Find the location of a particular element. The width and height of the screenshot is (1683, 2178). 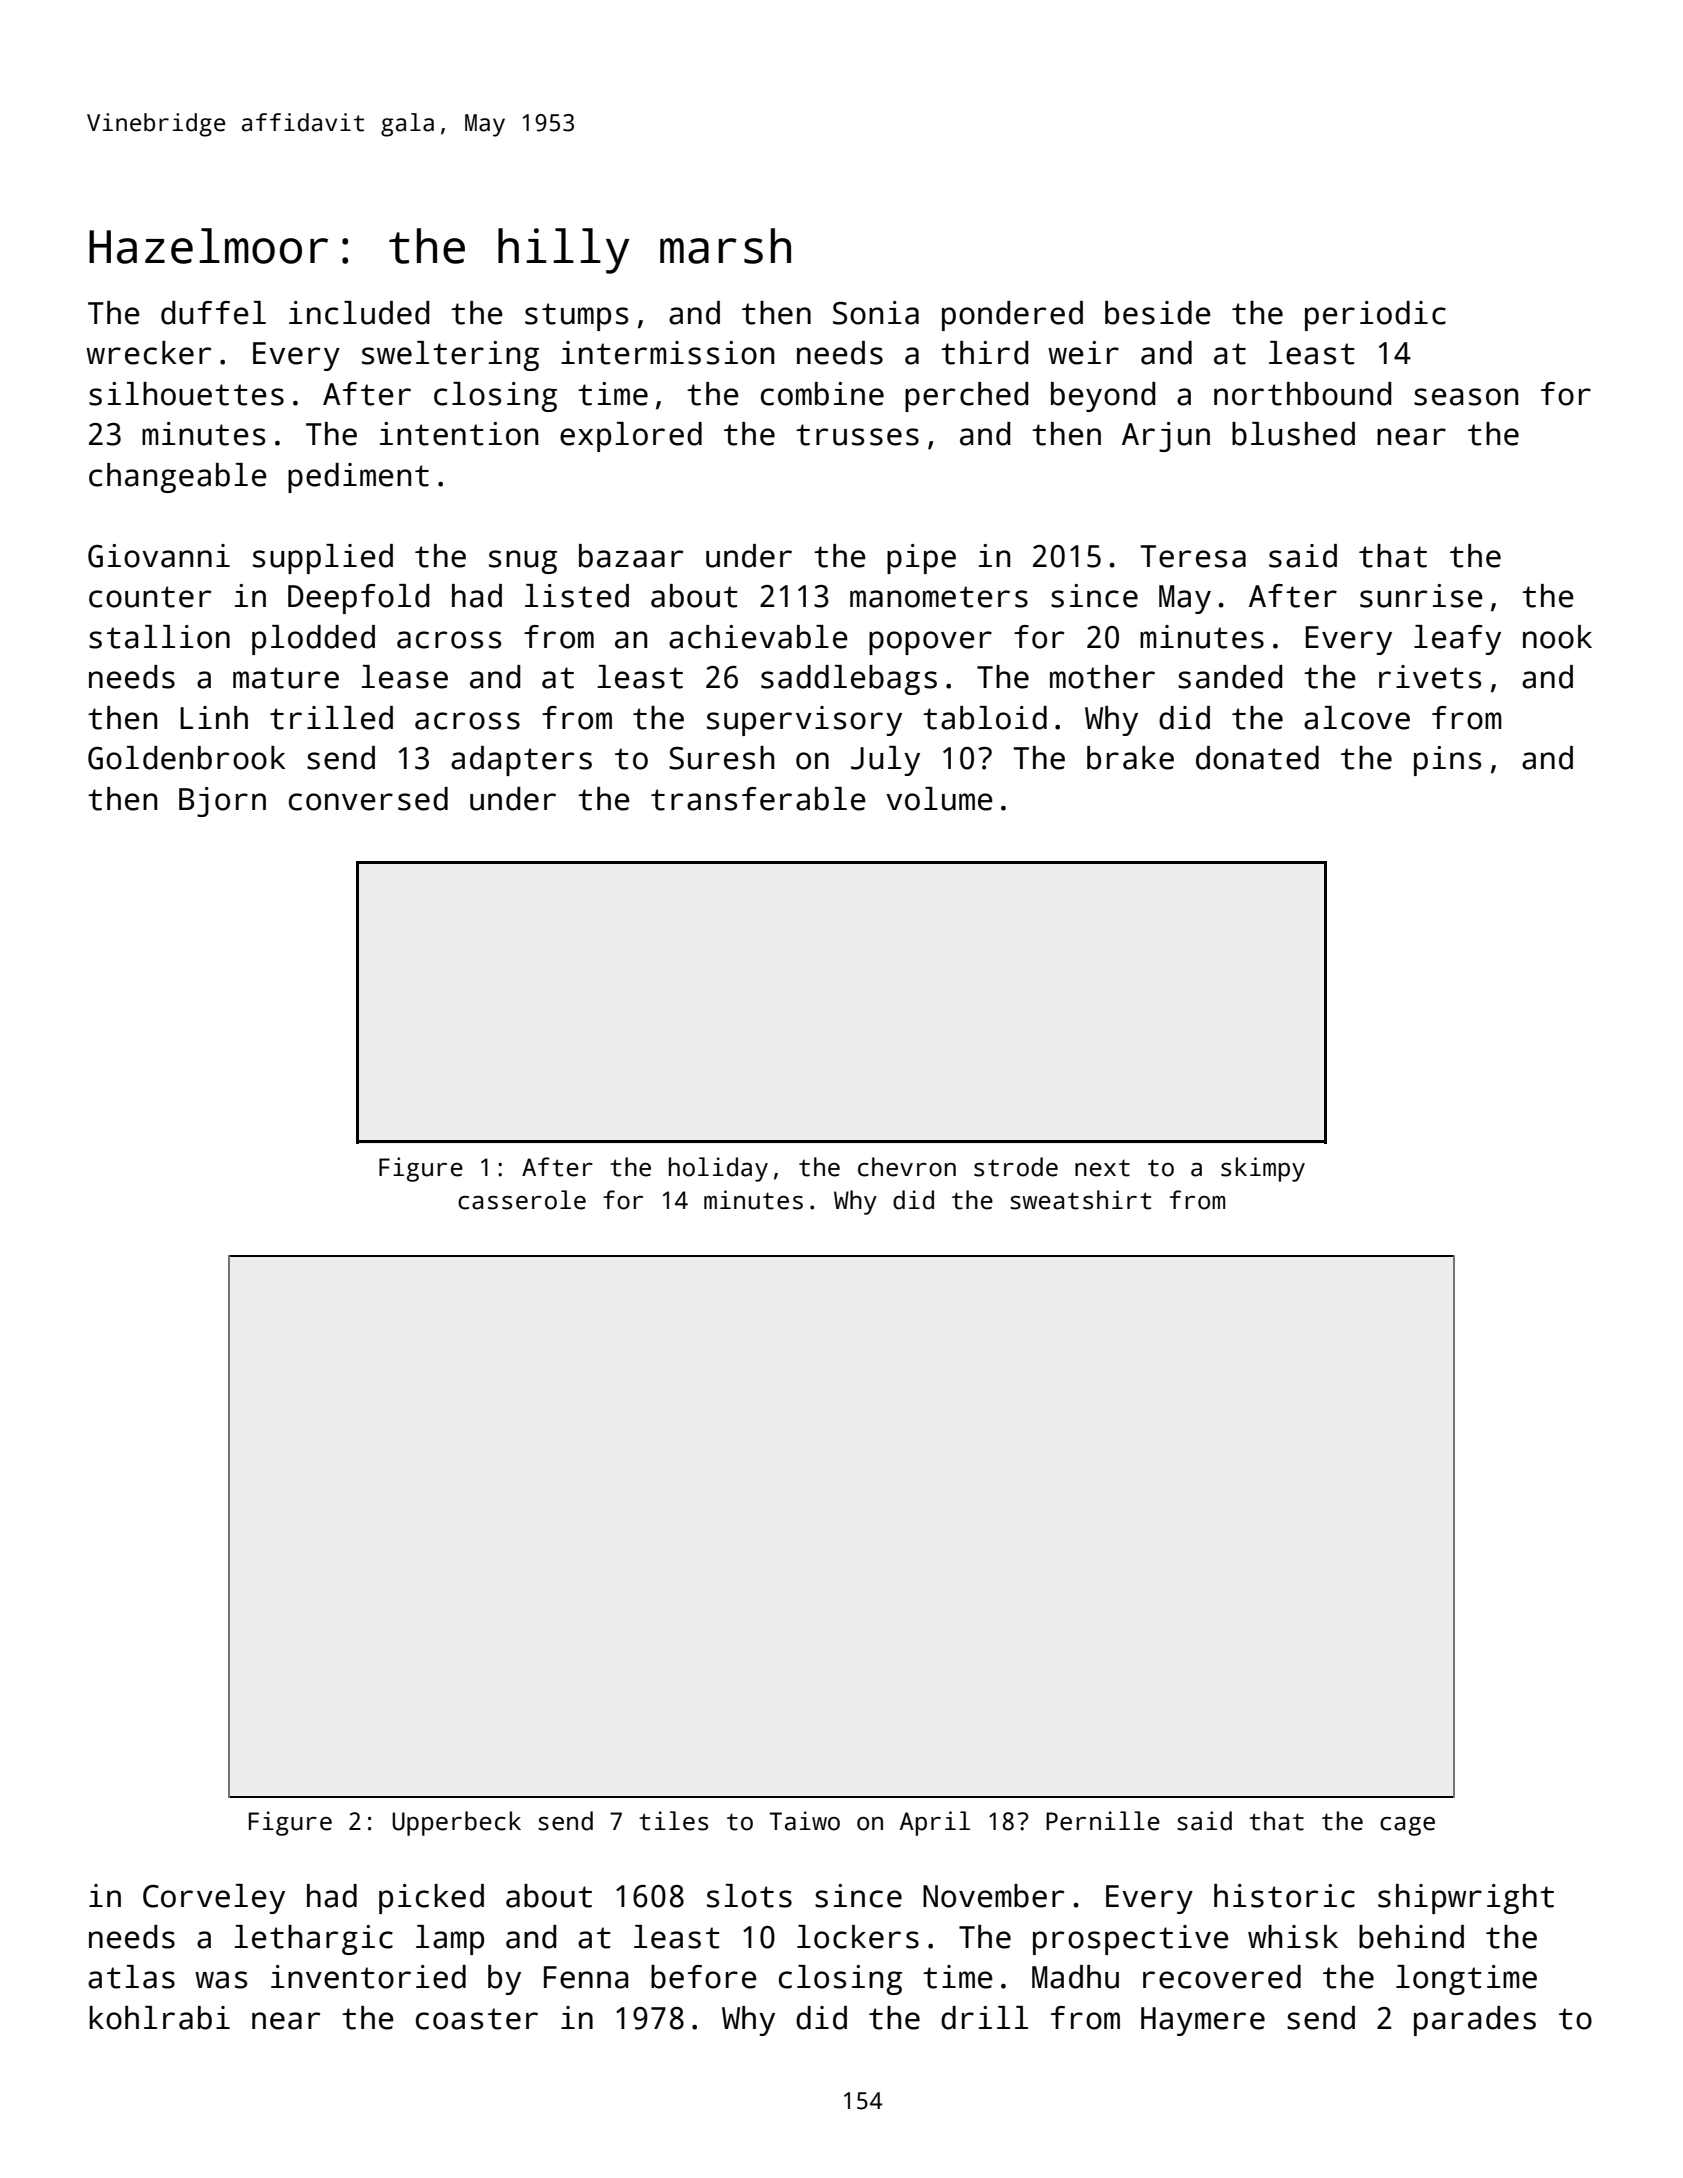

Upperbeck is located at coordinates (456, 1823).
